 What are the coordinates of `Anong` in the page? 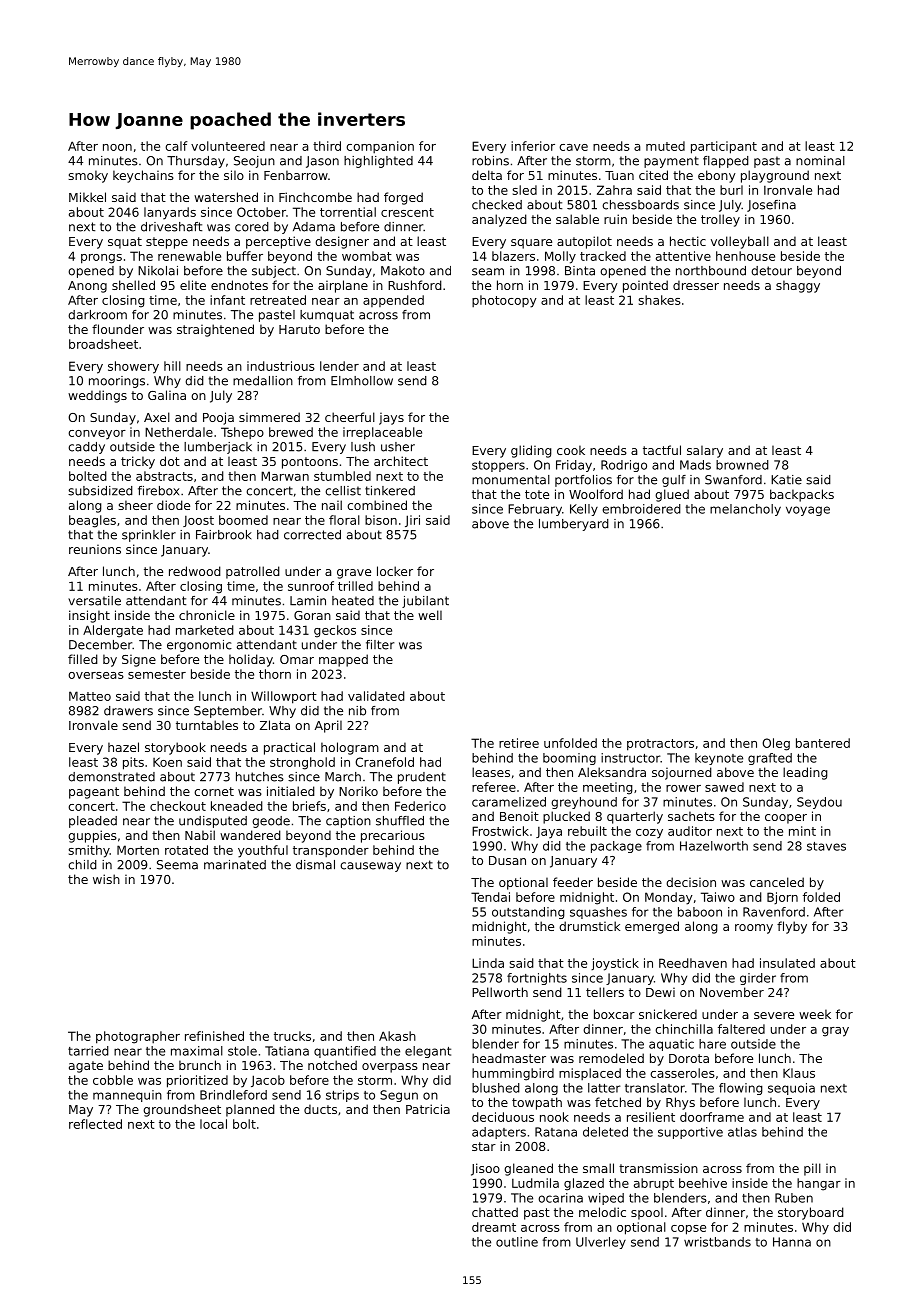 It's located at (87, 287).
